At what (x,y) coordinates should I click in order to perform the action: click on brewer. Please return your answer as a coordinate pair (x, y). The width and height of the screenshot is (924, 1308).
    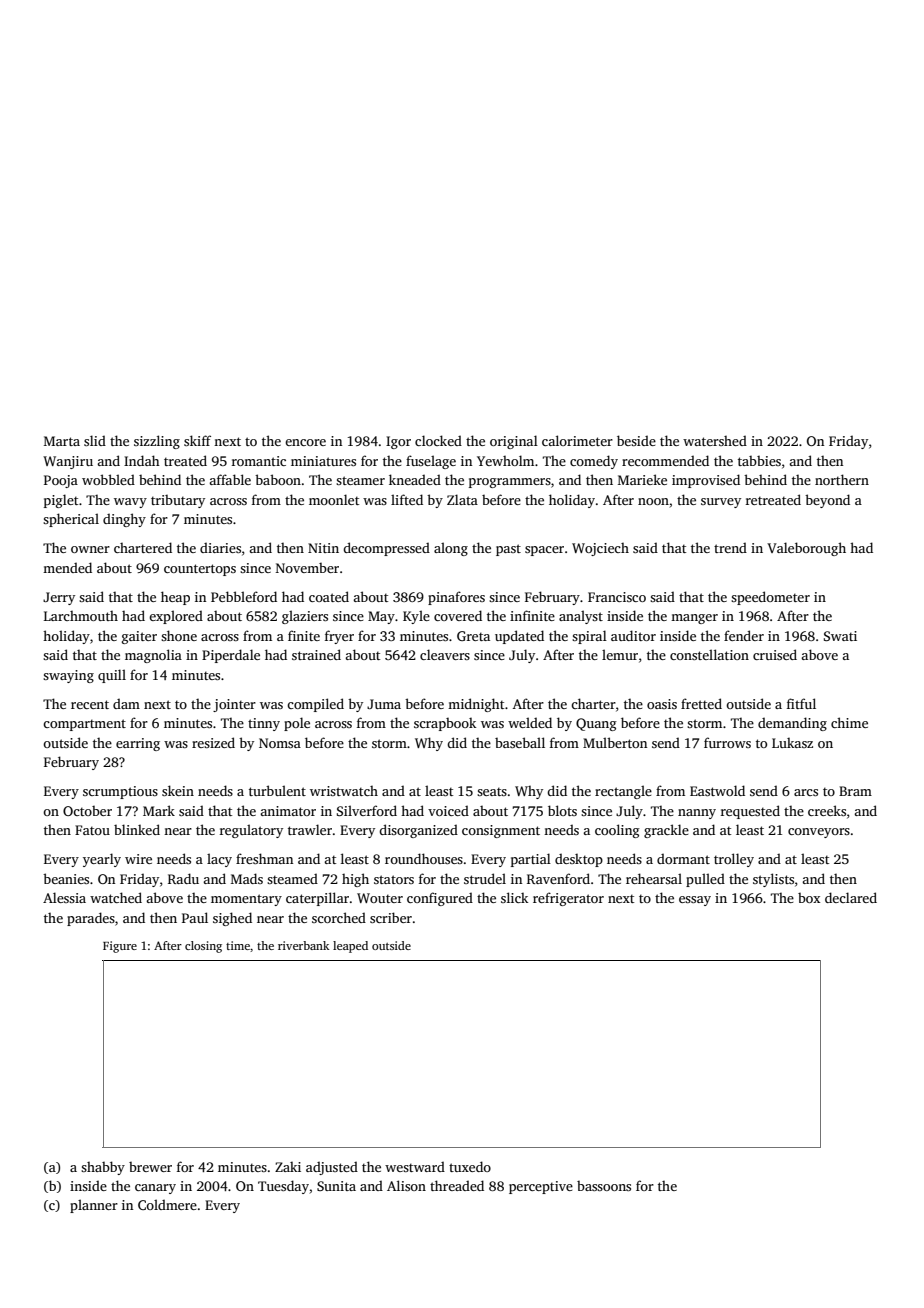
    Looking at the image, I should click on (150, 1167).
